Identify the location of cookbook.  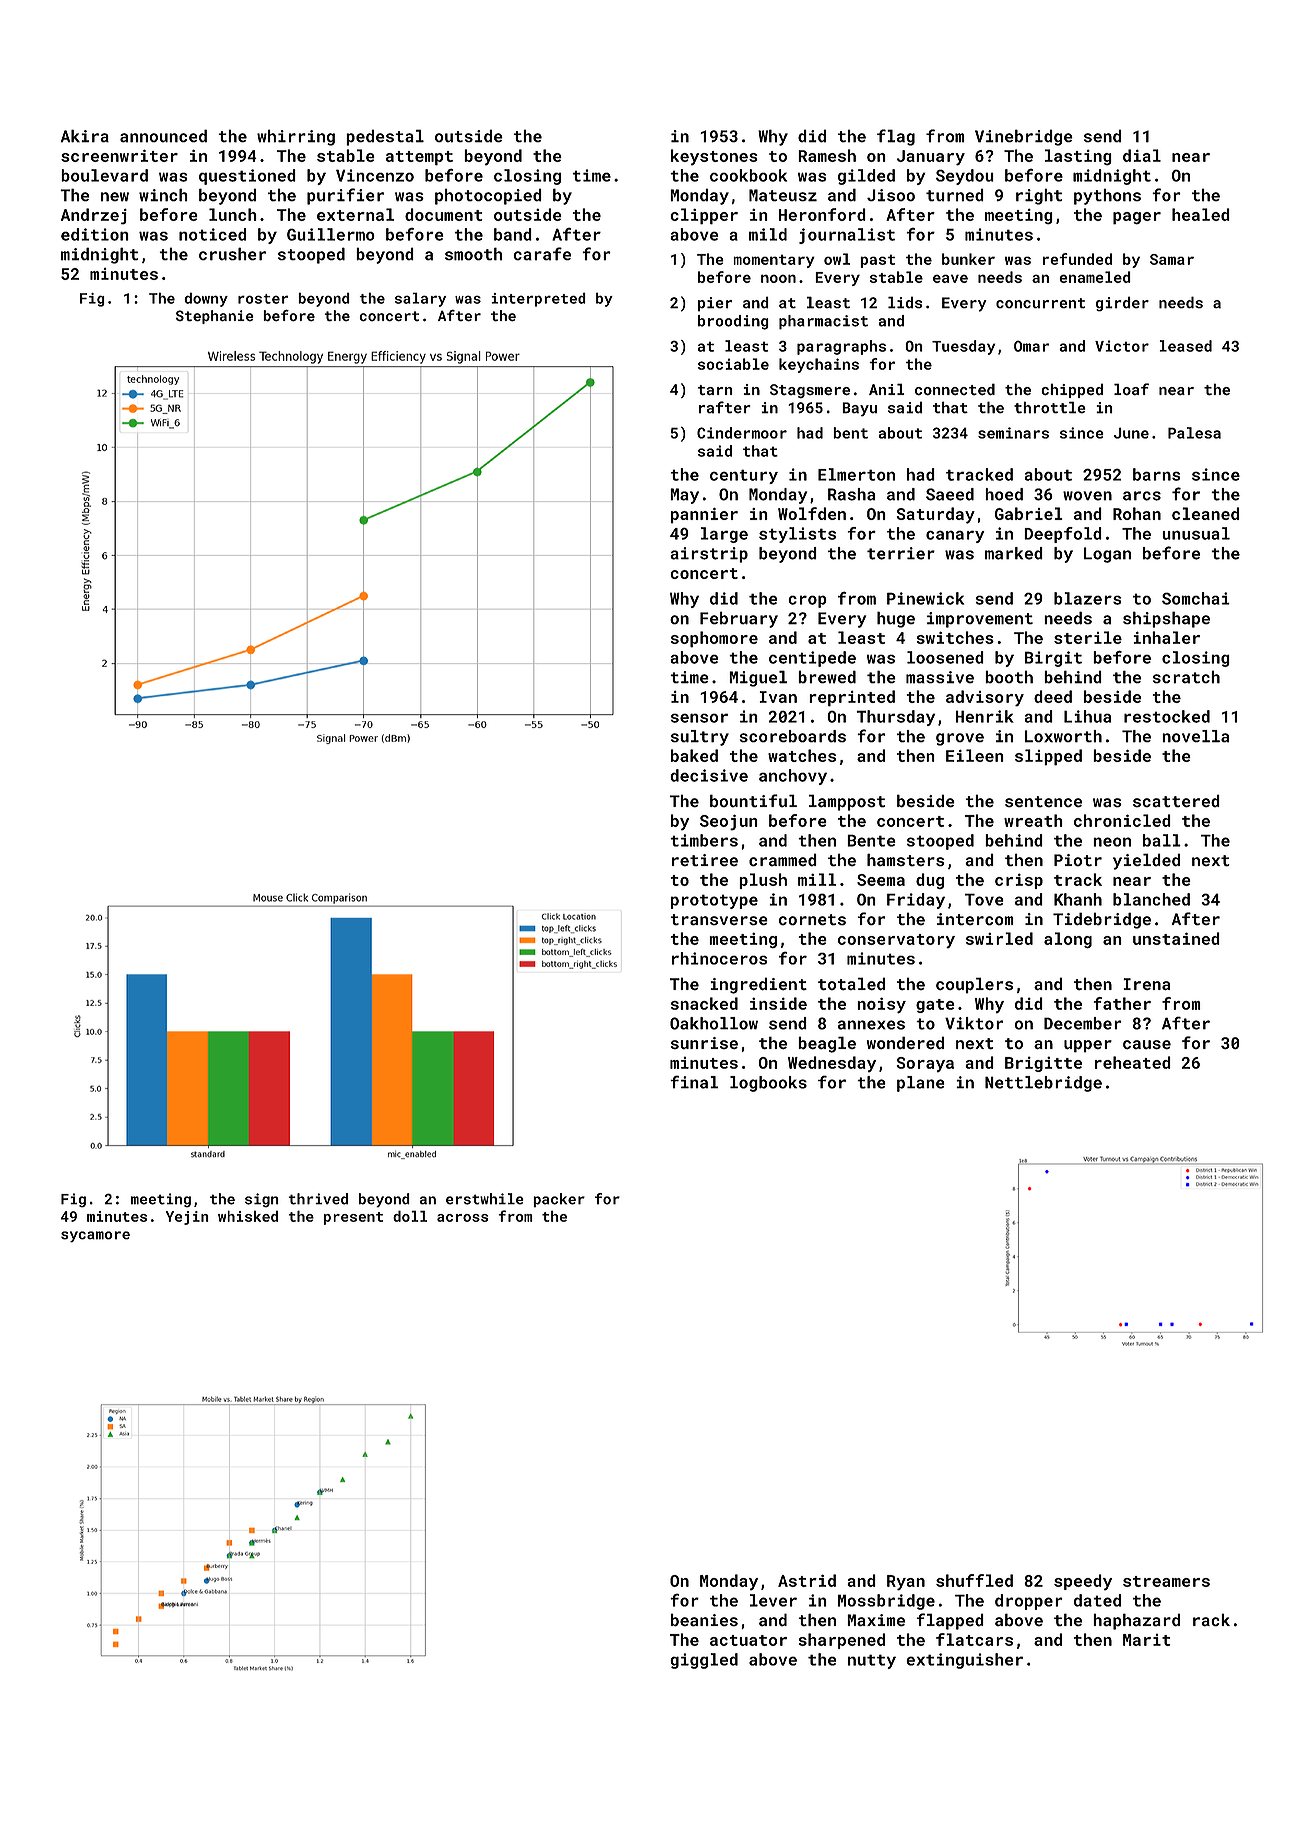
(748, 175).
